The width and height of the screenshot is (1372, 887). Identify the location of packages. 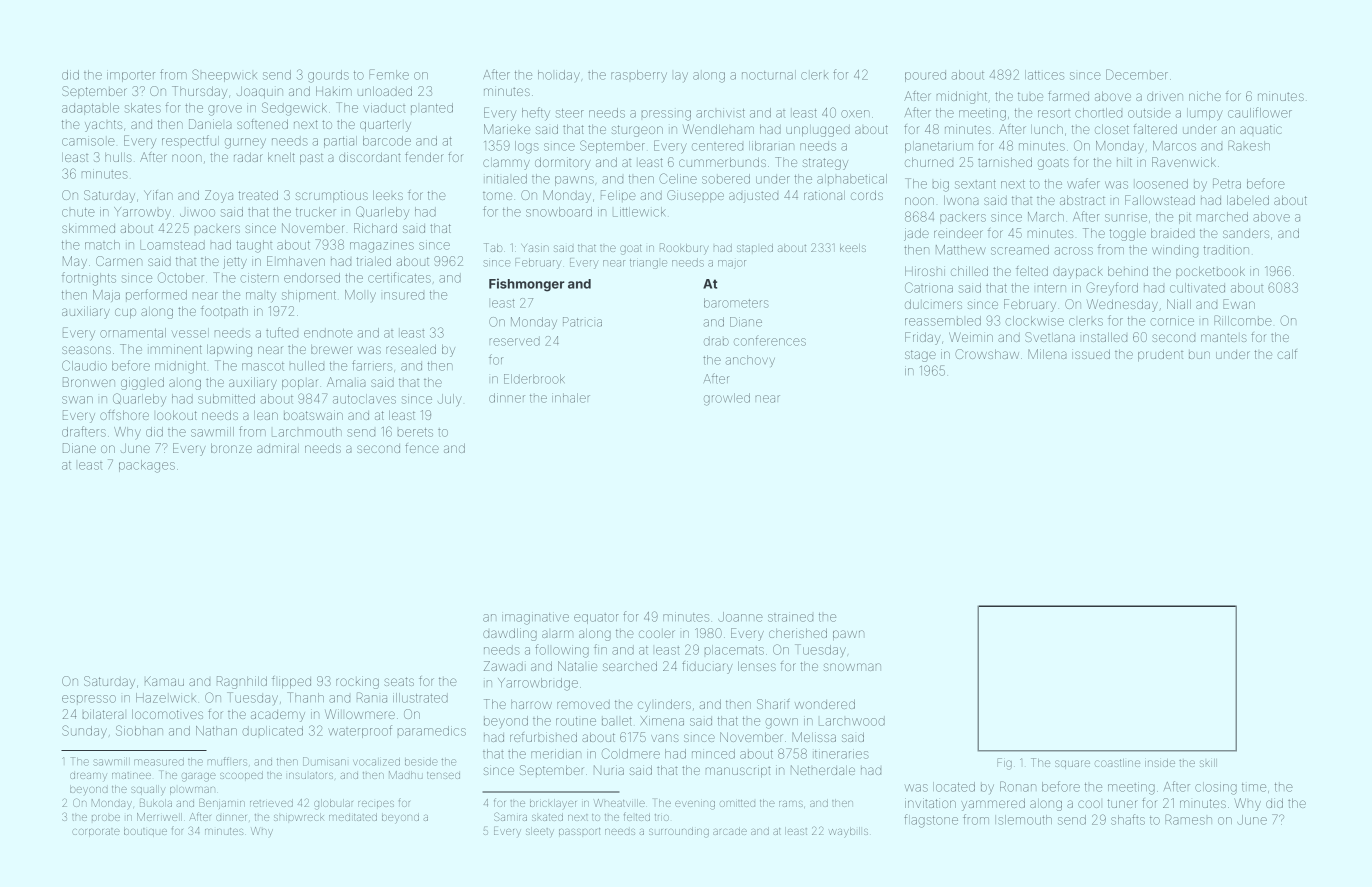
(147, 466).
